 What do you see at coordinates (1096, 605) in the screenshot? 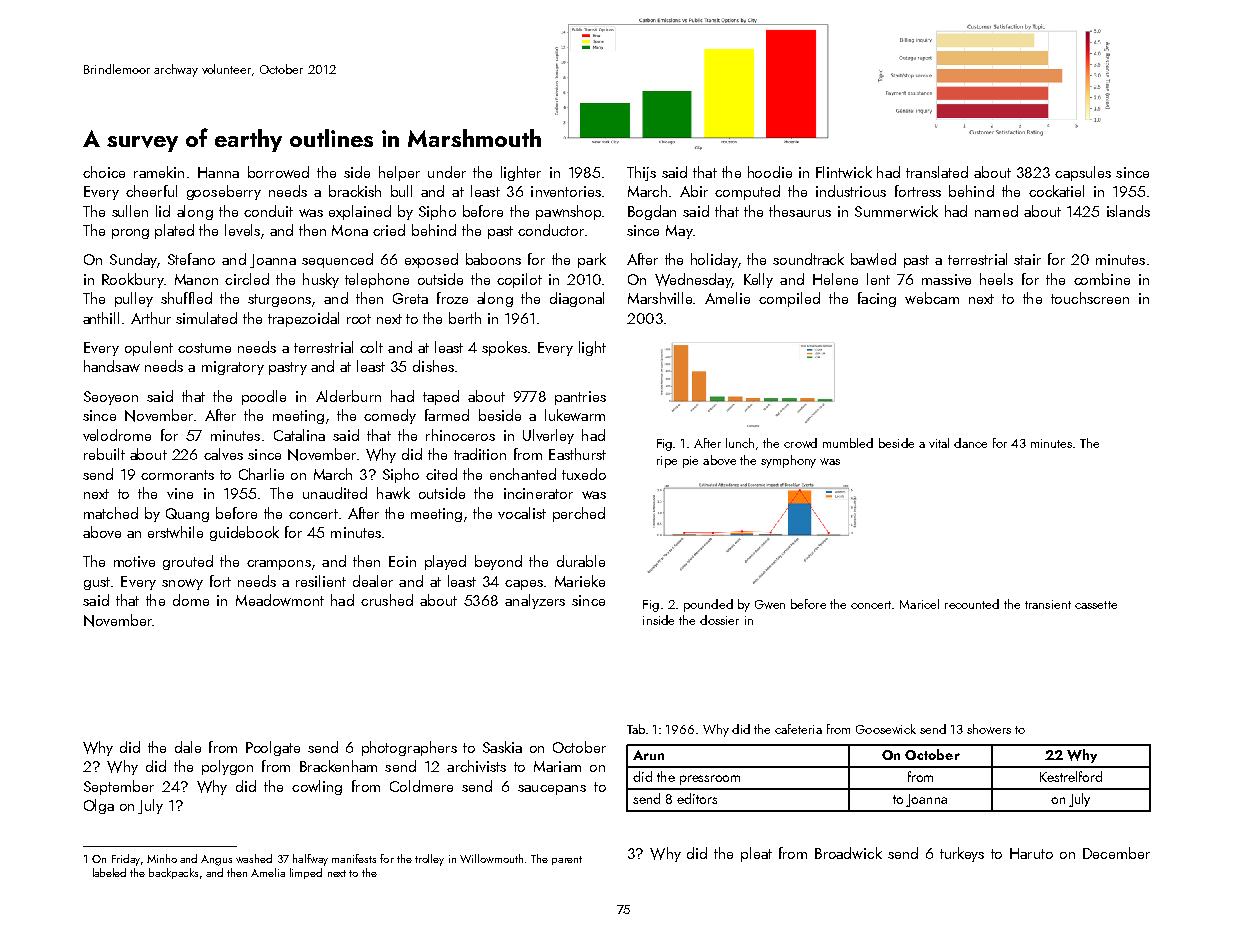
I see `cassette` at bounding box center [1096, 605].
